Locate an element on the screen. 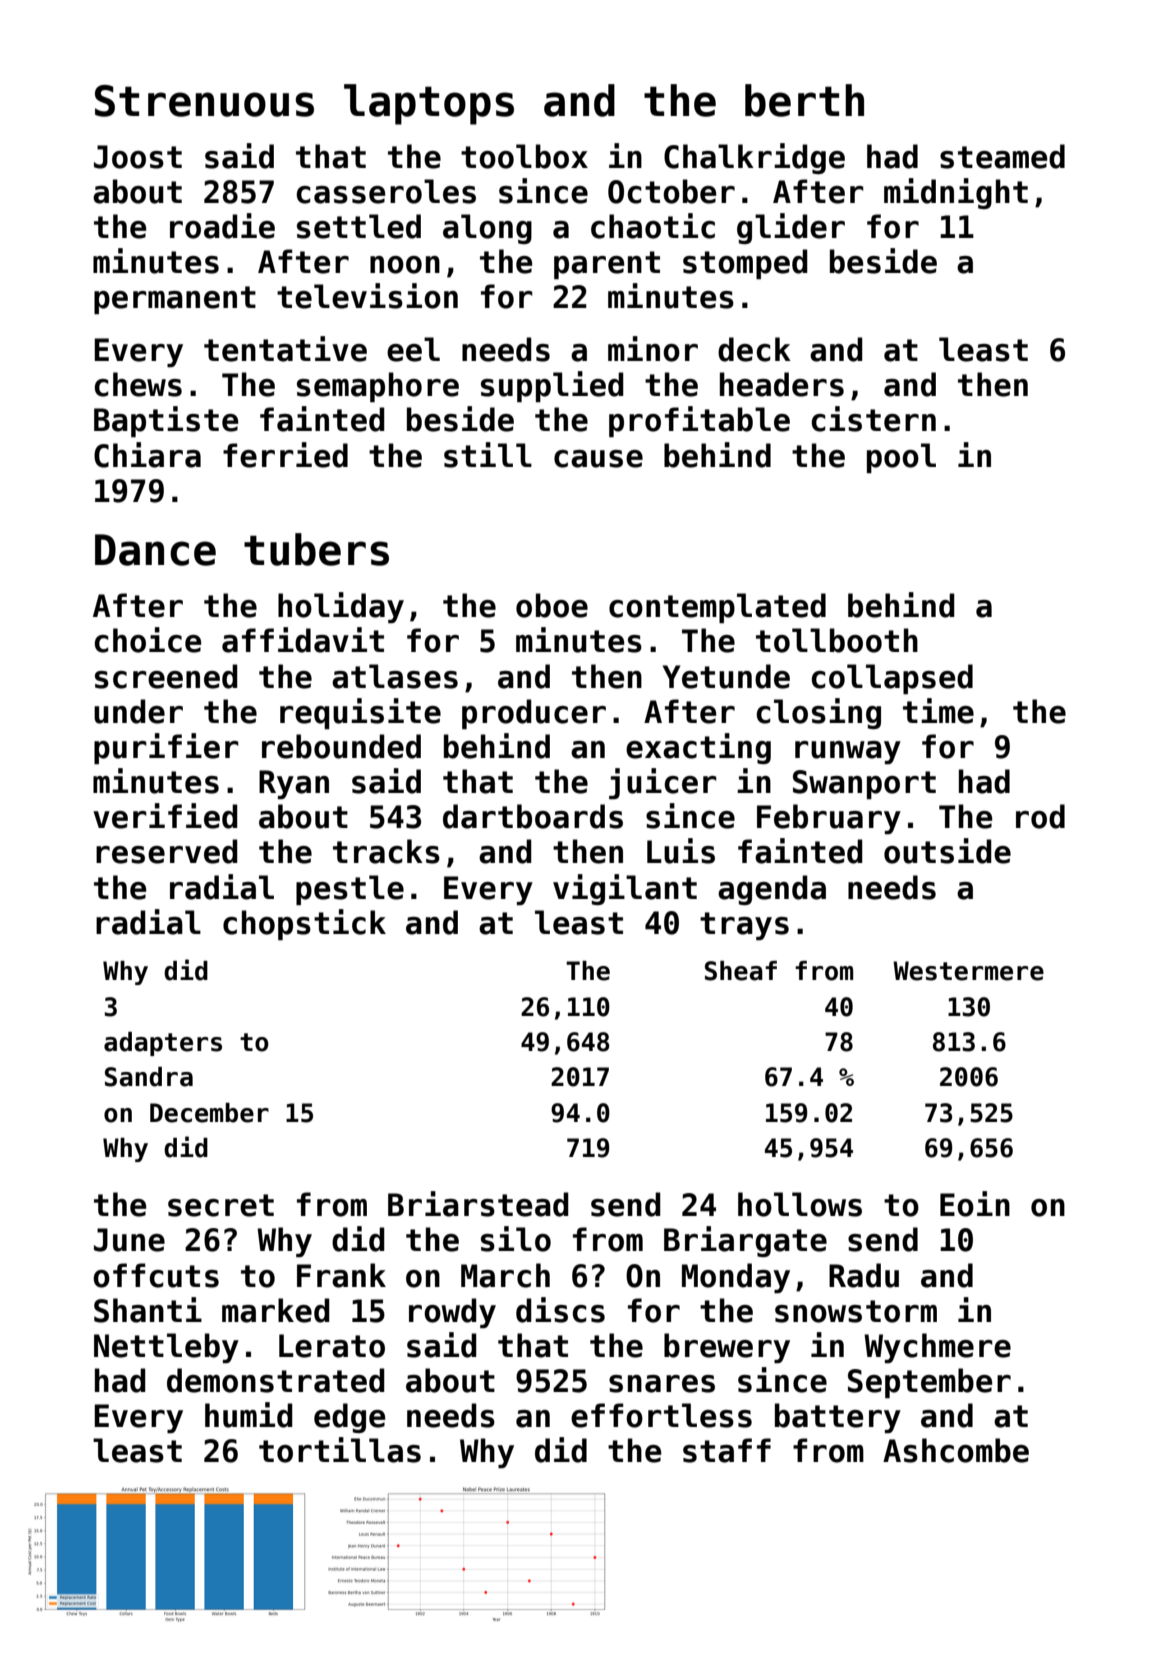 The height and width of the screenshot is (1654, 1165). collapsed is located at coordinates (892, 679).
